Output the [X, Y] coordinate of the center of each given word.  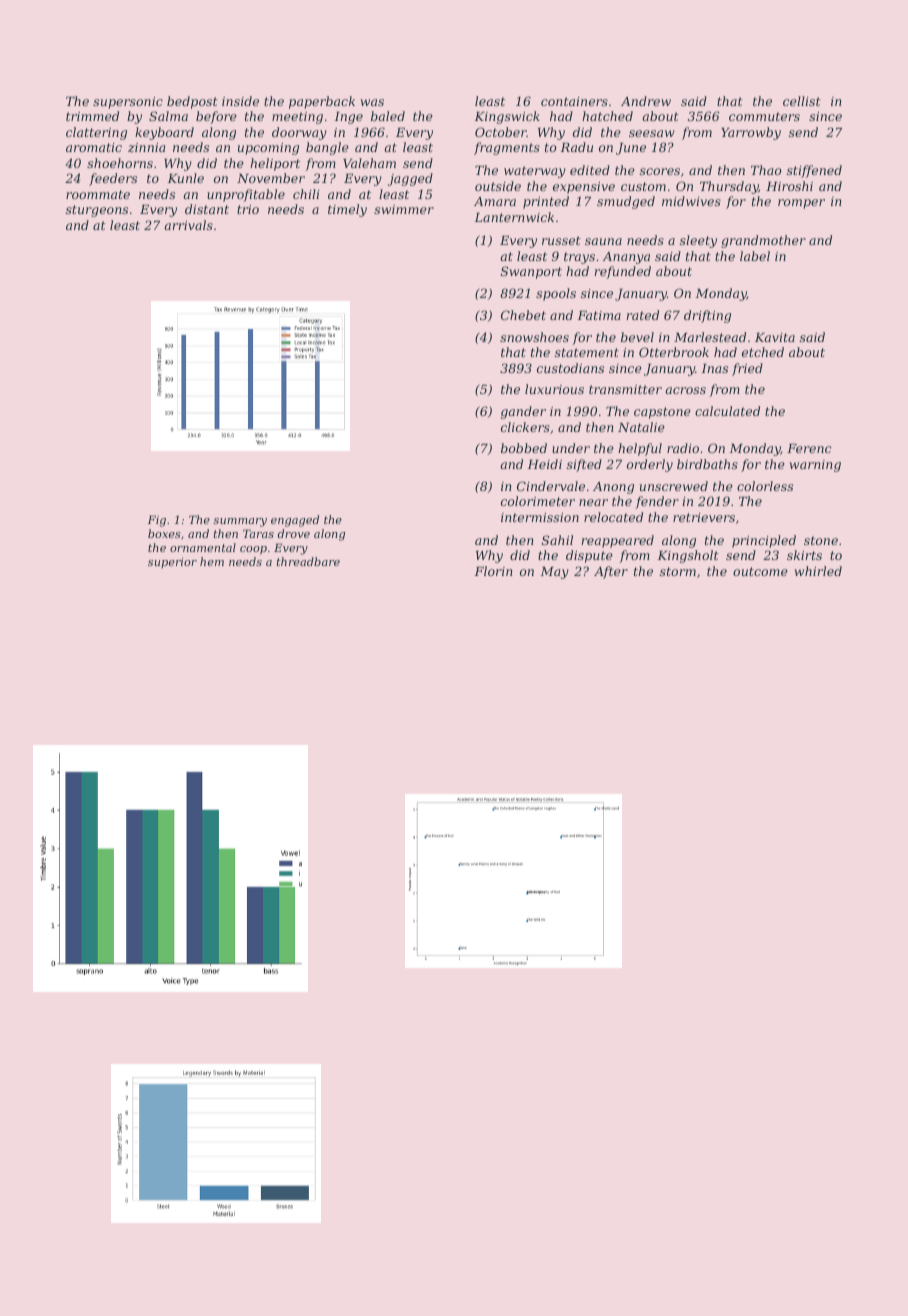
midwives [691, 201]
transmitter [625, 389]
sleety [698, 241]
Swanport [531, 272]
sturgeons [97, 211]
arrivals [188, 225]
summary [240, 522]
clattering [96, 133]
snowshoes [534, 337]
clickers [525, 427]
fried [747, 369]
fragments [507, 148]
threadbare [308, 561]
